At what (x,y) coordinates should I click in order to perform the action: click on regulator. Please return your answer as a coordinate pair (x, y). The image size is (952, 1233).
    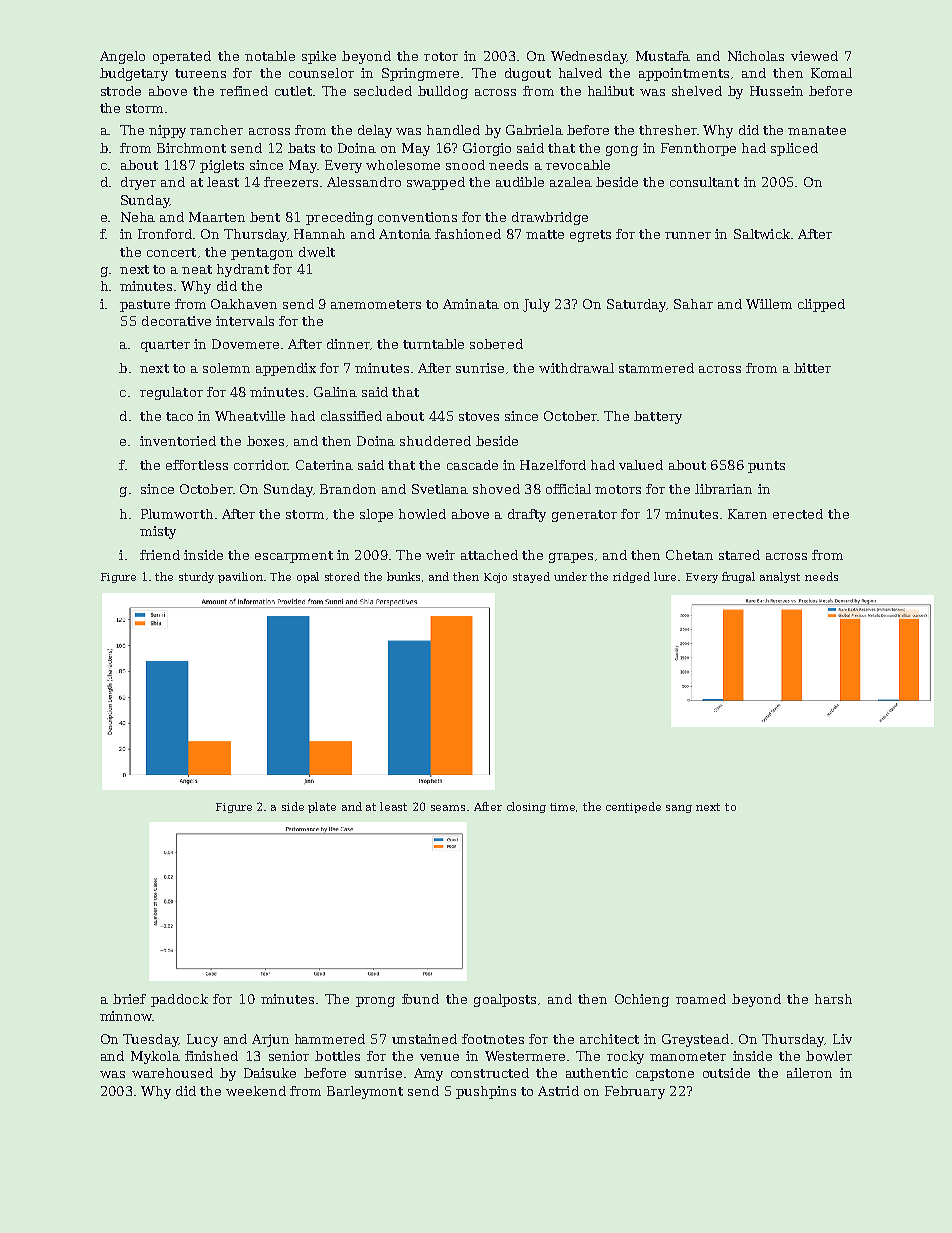
    Looking at the image, I should click on (171, 393).
